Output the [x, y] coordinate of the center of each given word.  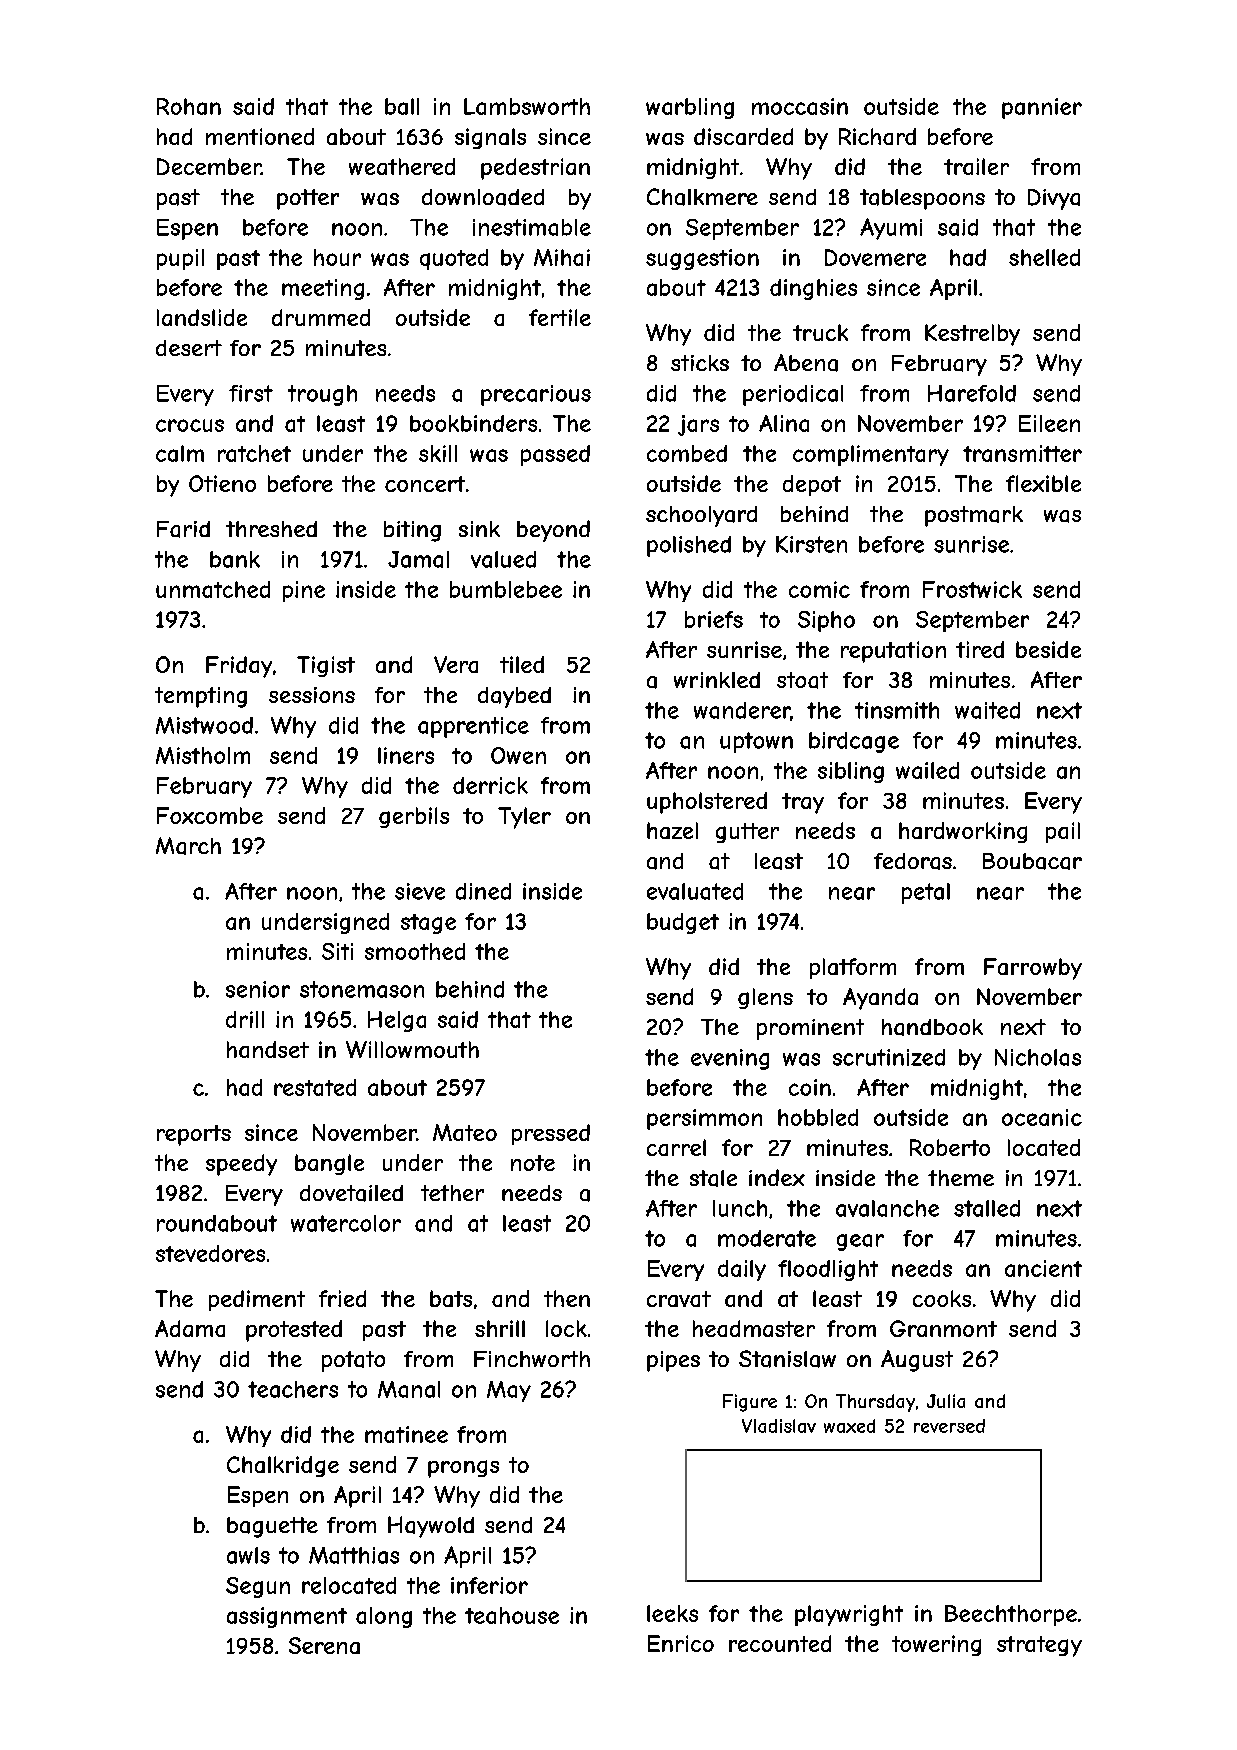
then [567, 1298]
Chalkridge [283, 1466]
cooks [942, 1298]
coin [810, 1087]
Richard [877, 136]
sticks [700, 363]
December [209, 166]
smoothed [415, 951]
